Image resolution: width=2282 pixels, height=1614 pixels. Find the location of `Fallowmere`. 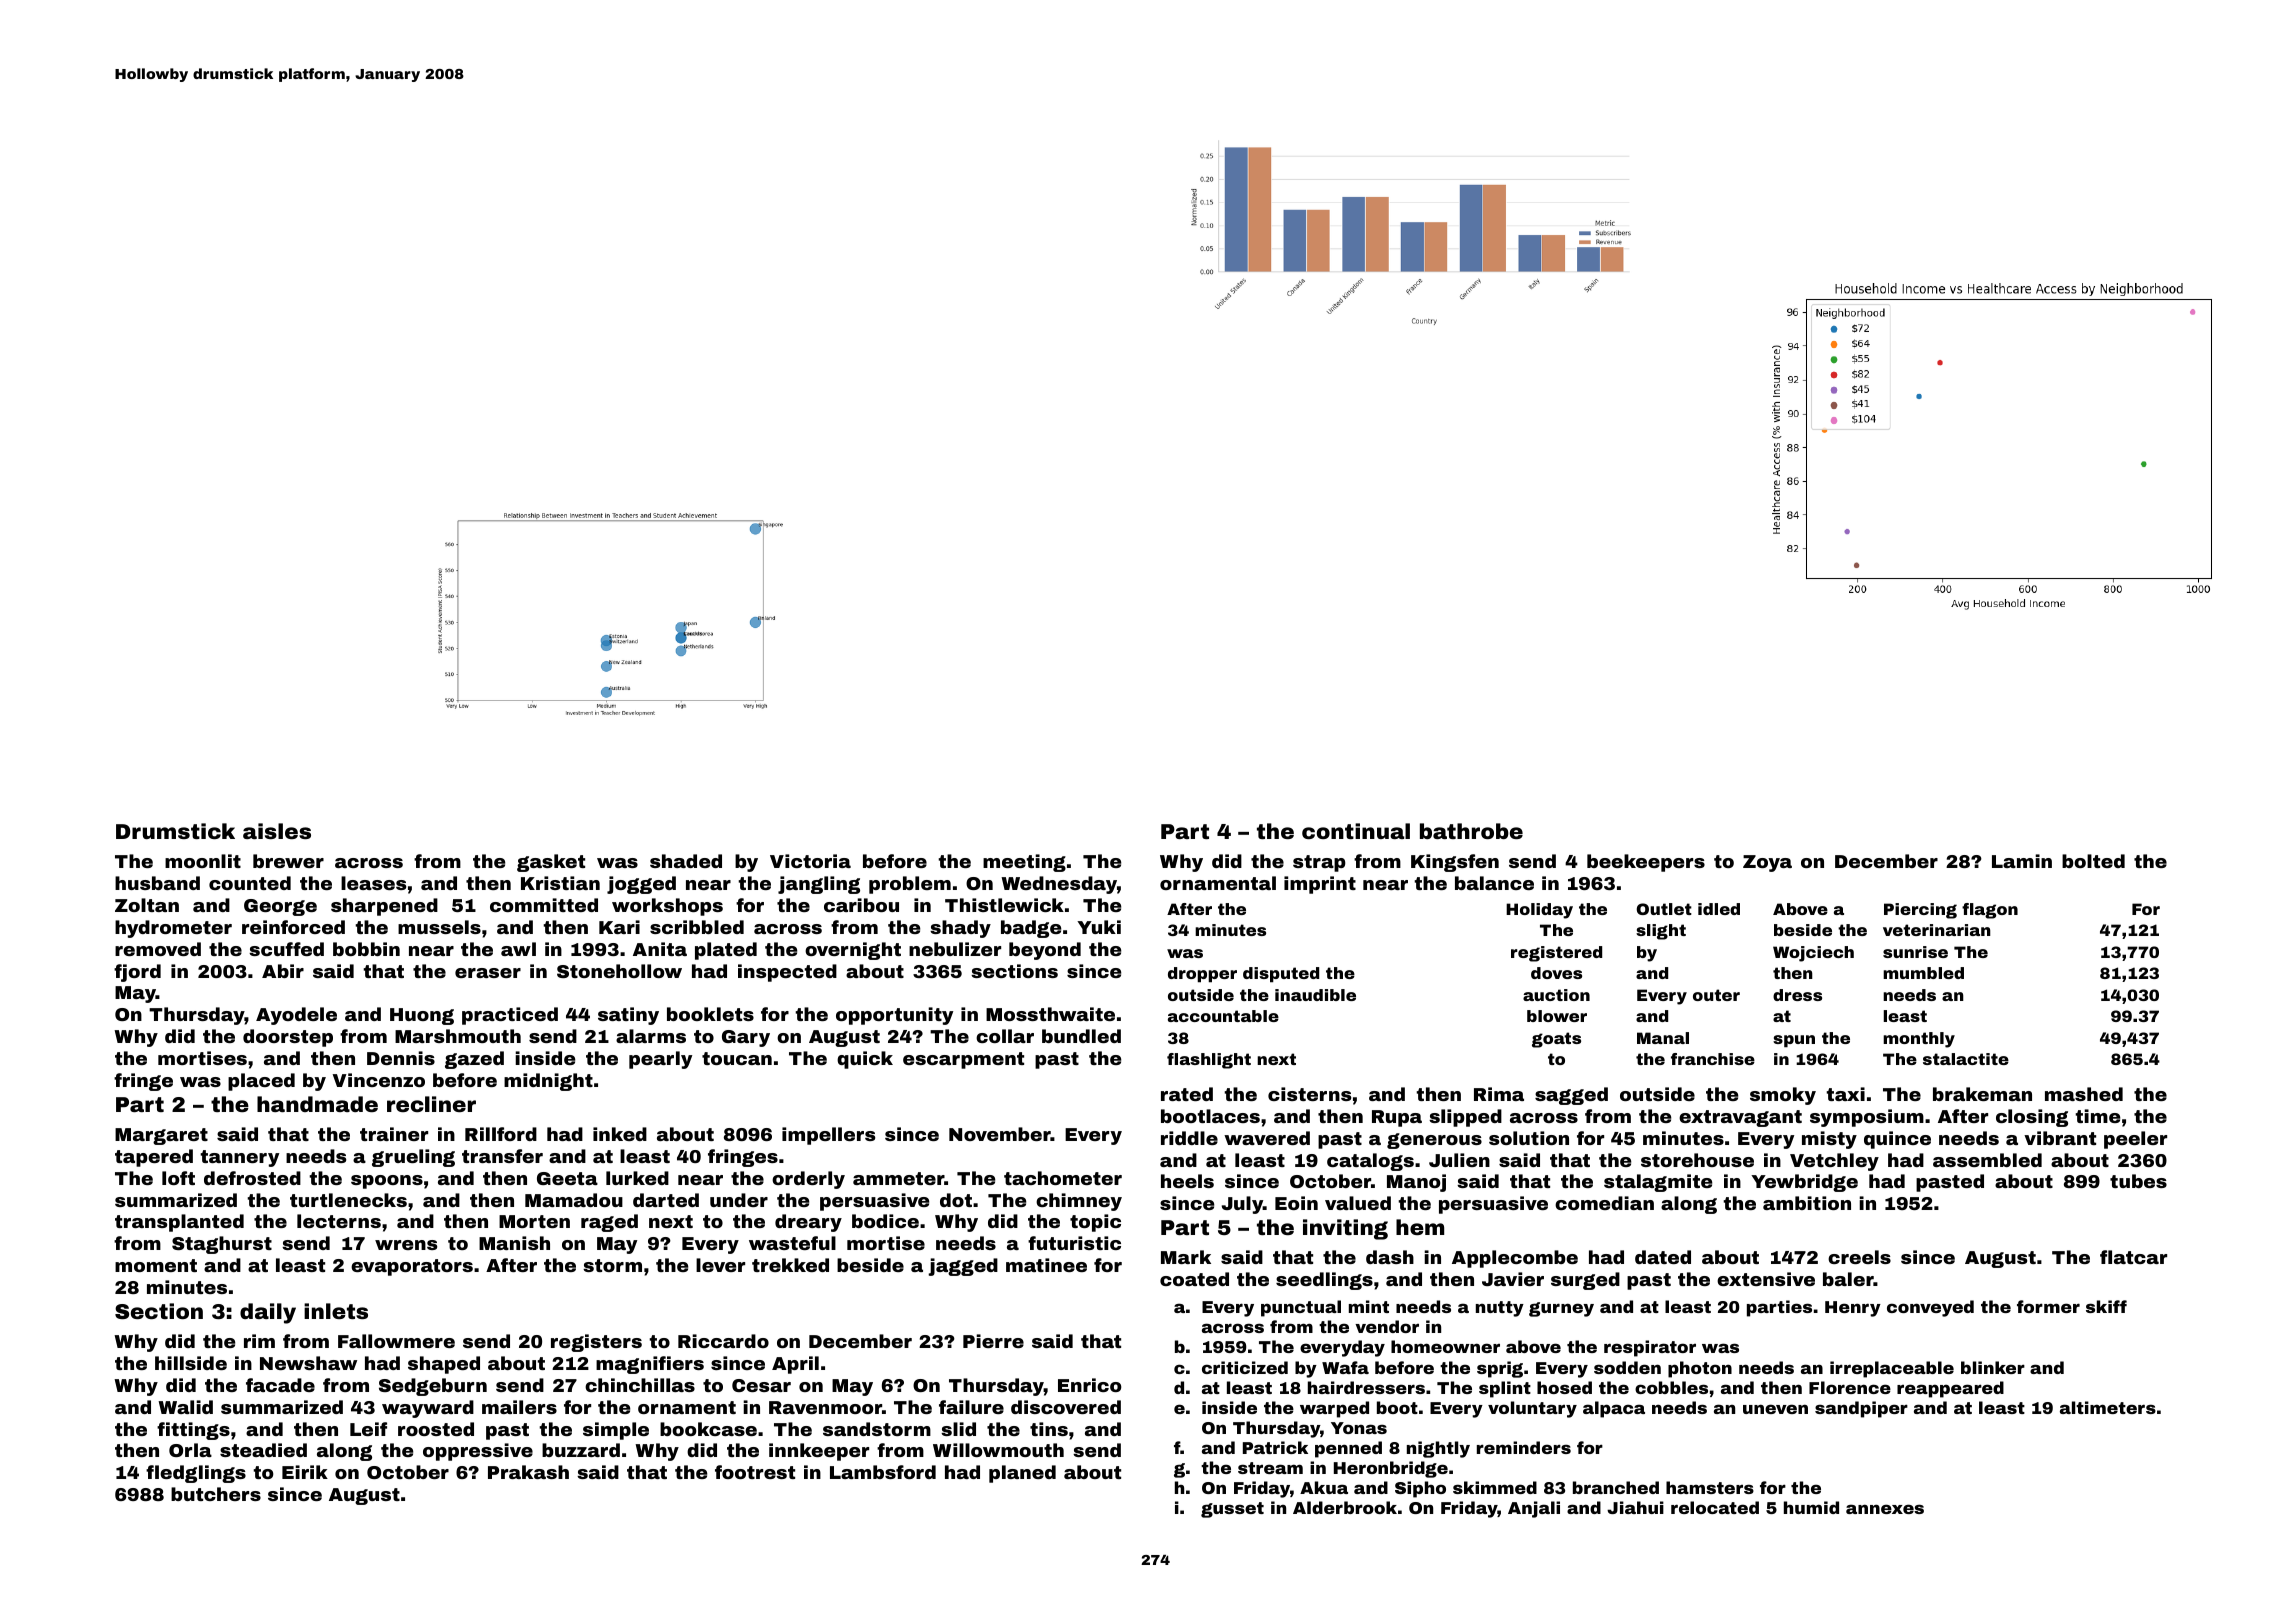

Fallowmere is located at coordinates (396, 1341).
